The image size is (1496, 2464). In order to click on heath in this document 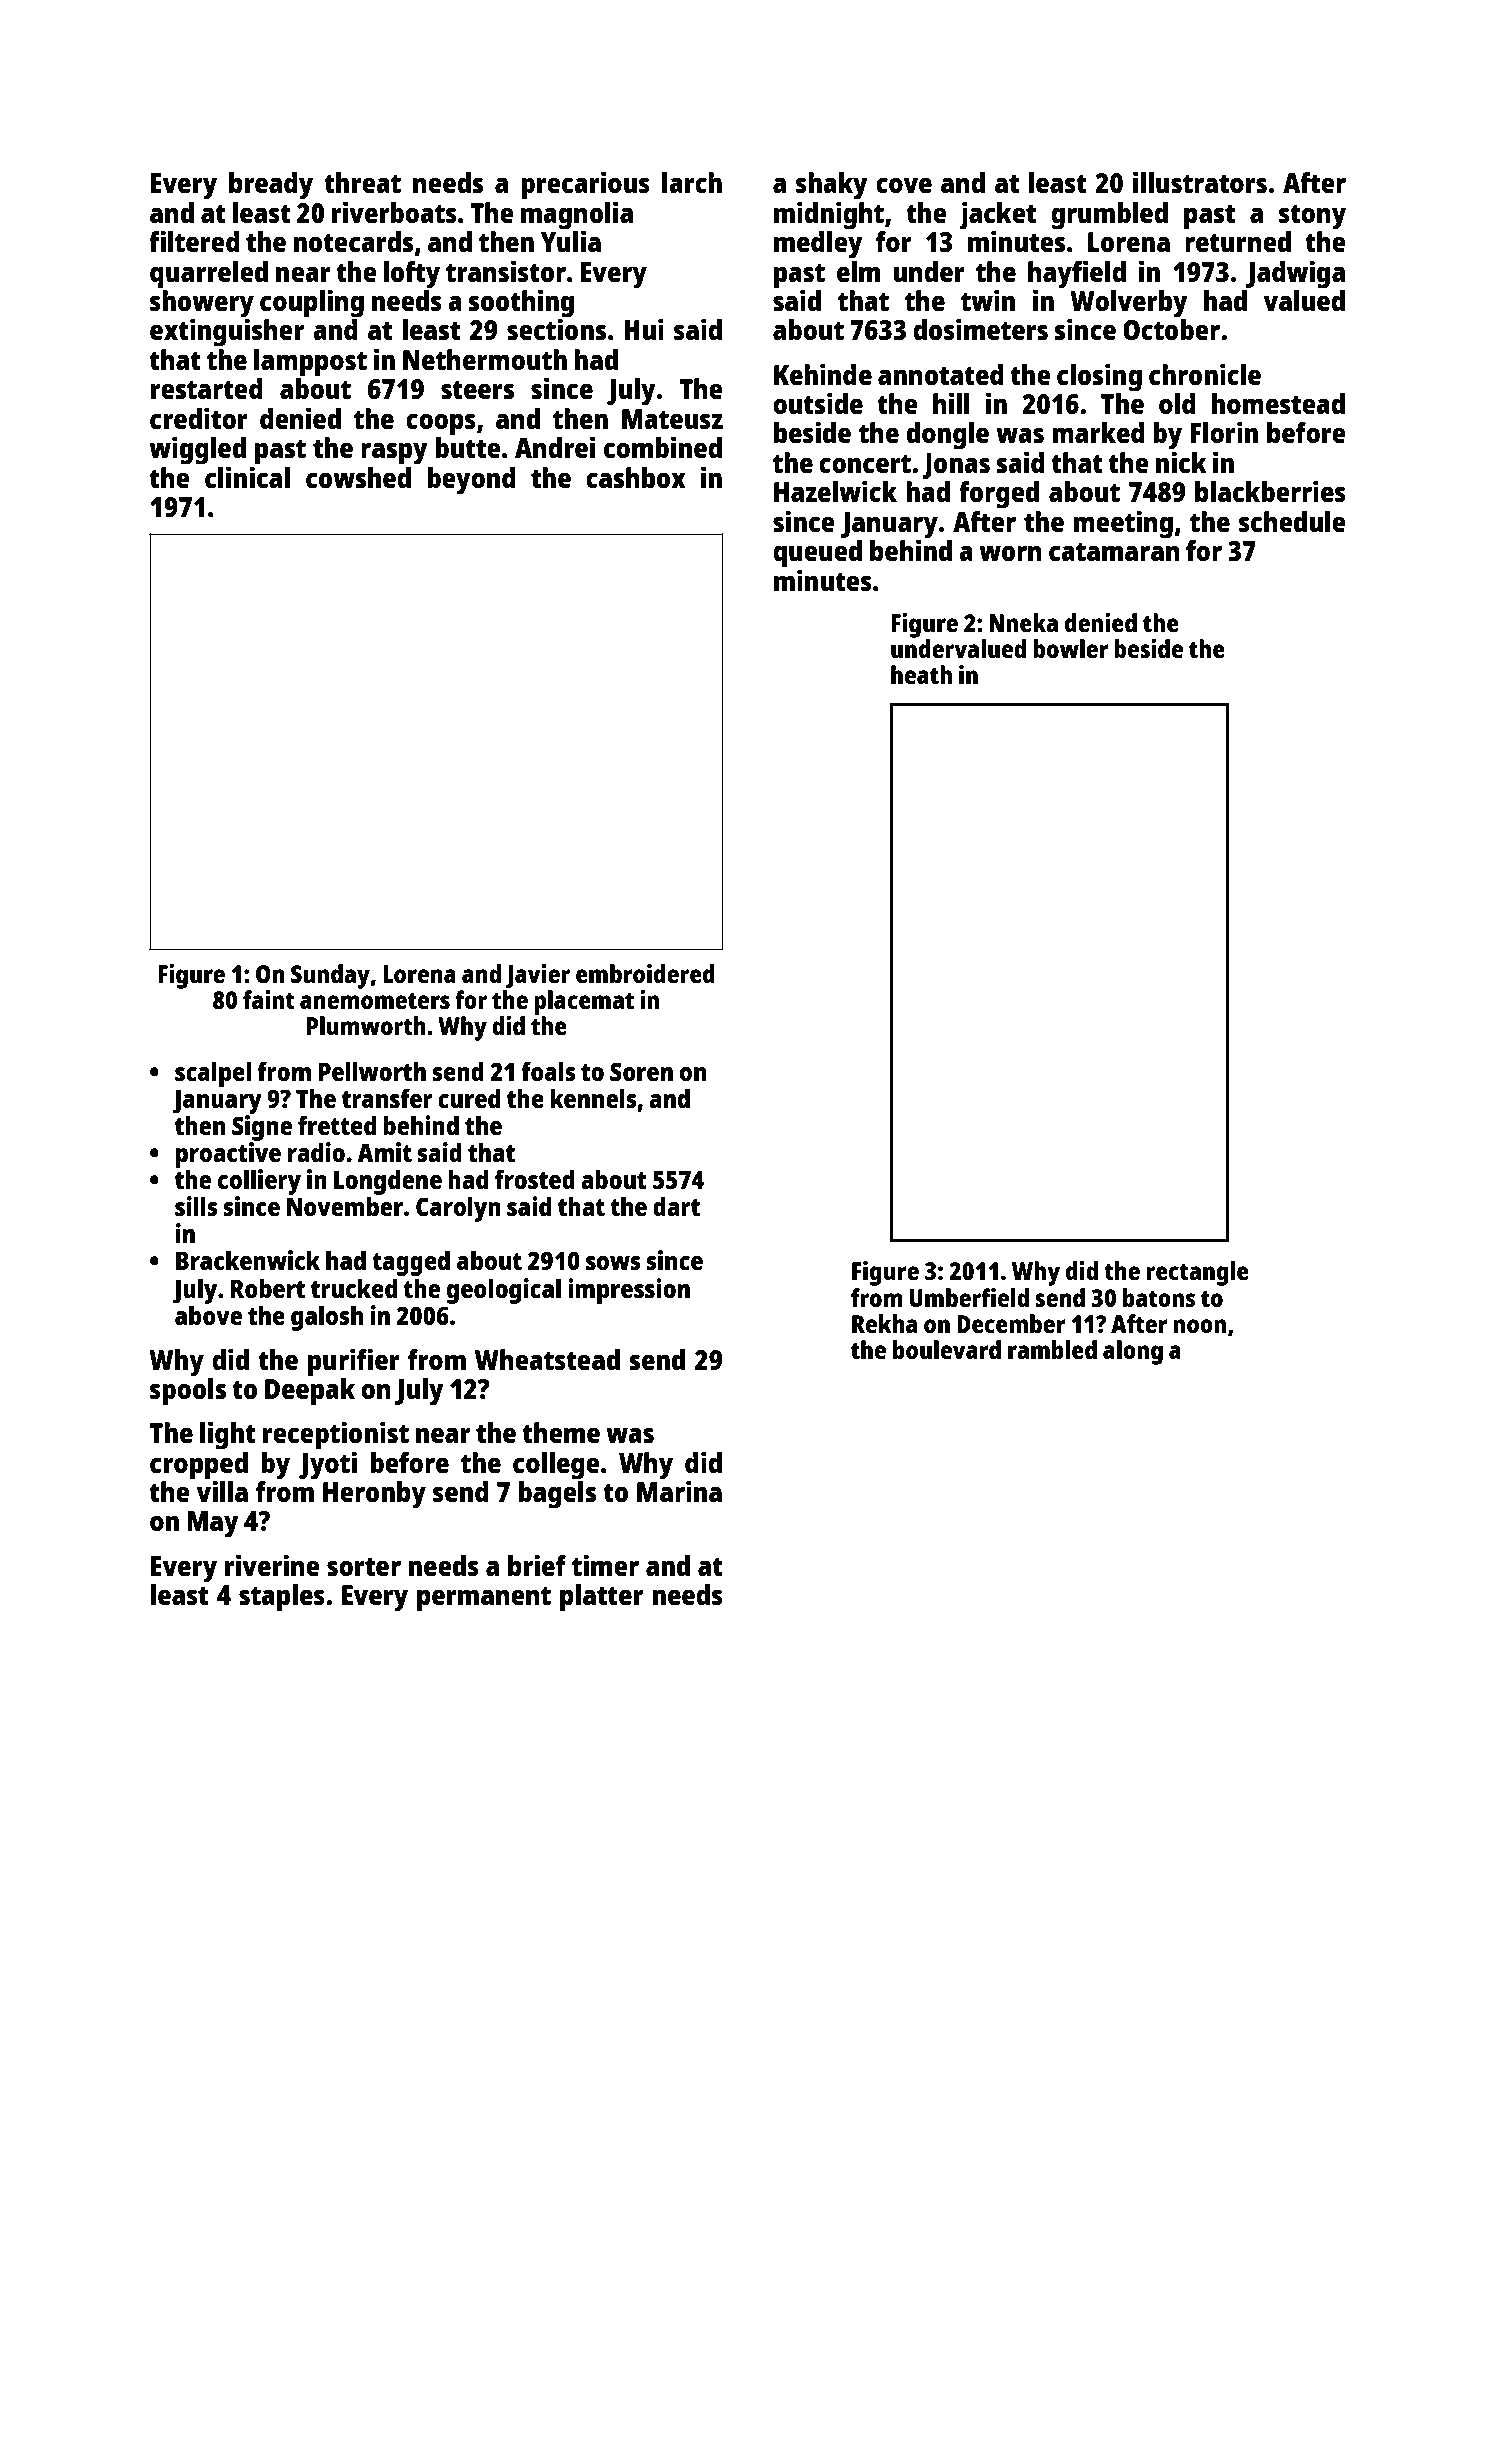, I will do `click(921, 674)`.
